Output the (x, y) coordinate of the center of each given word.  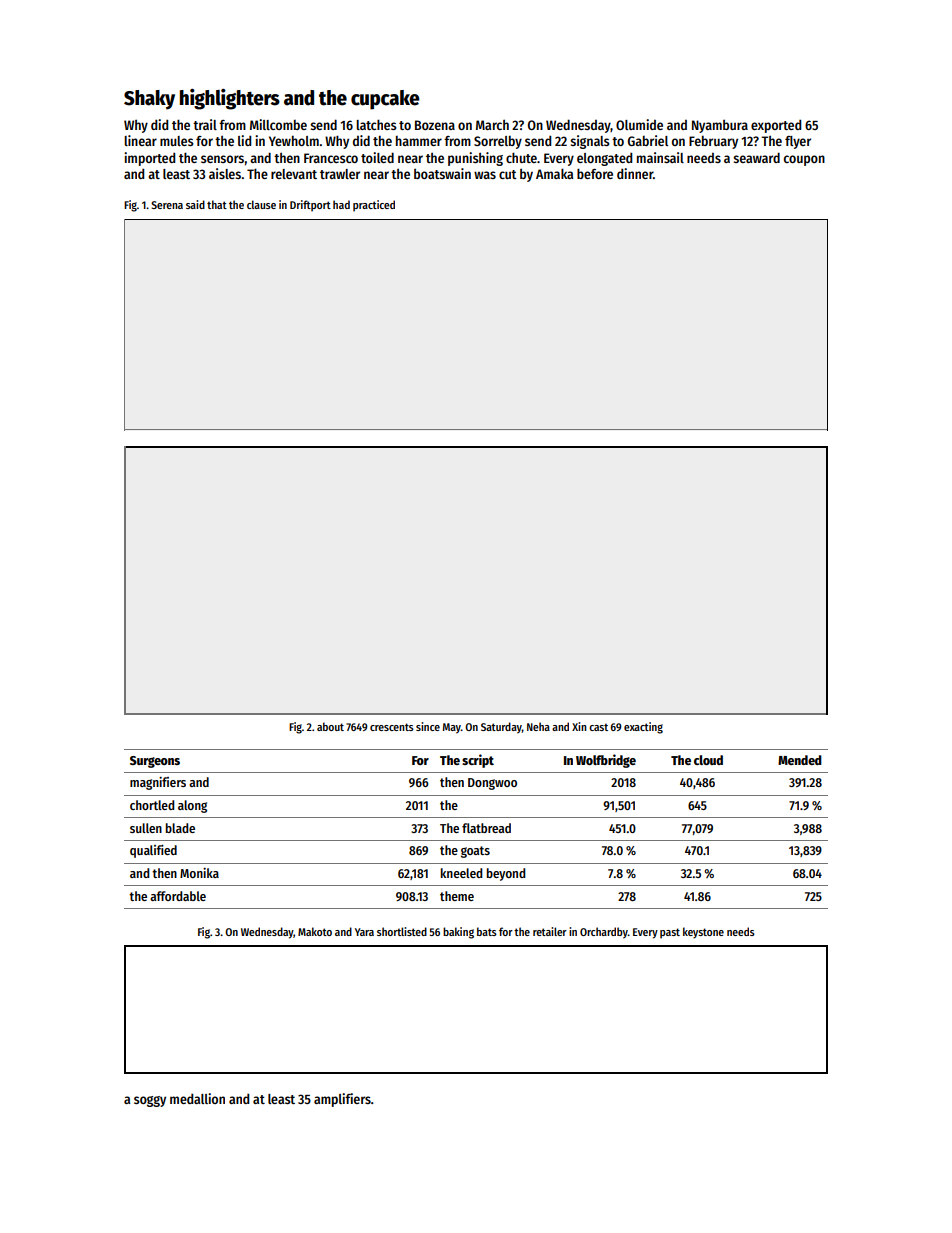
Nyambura (720, 126)
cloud (708, 760)
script (478, 761)
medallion (197, 1098)
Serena (167, 205)
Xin (579, 726)
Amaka (554, 173)
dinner (635, 173)
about (330, 726)
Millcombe (278, 124)
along (192, 806)
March (492, 125)
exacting (643, 728)
